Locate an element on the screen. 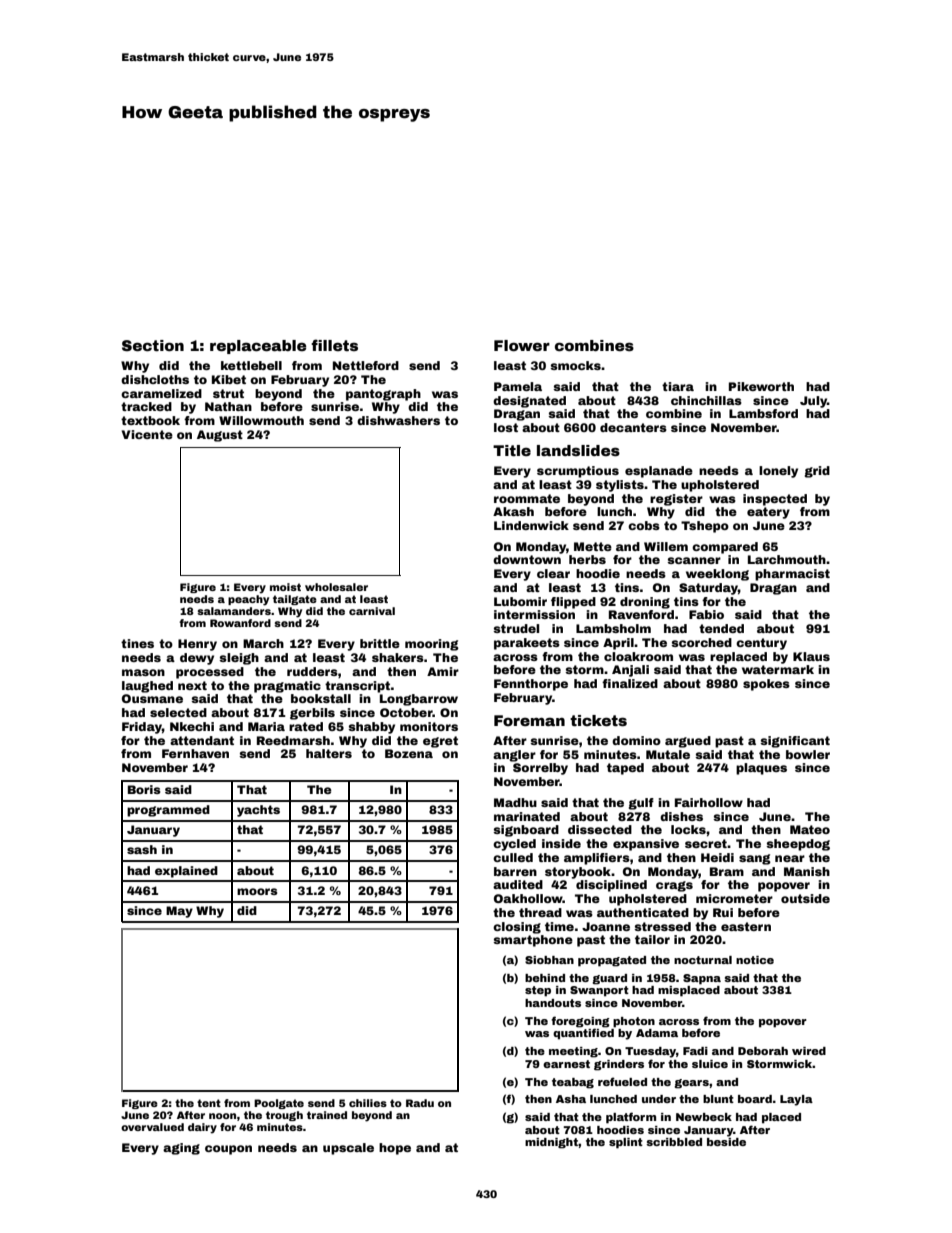  October is located at coordinates (406, 712).
